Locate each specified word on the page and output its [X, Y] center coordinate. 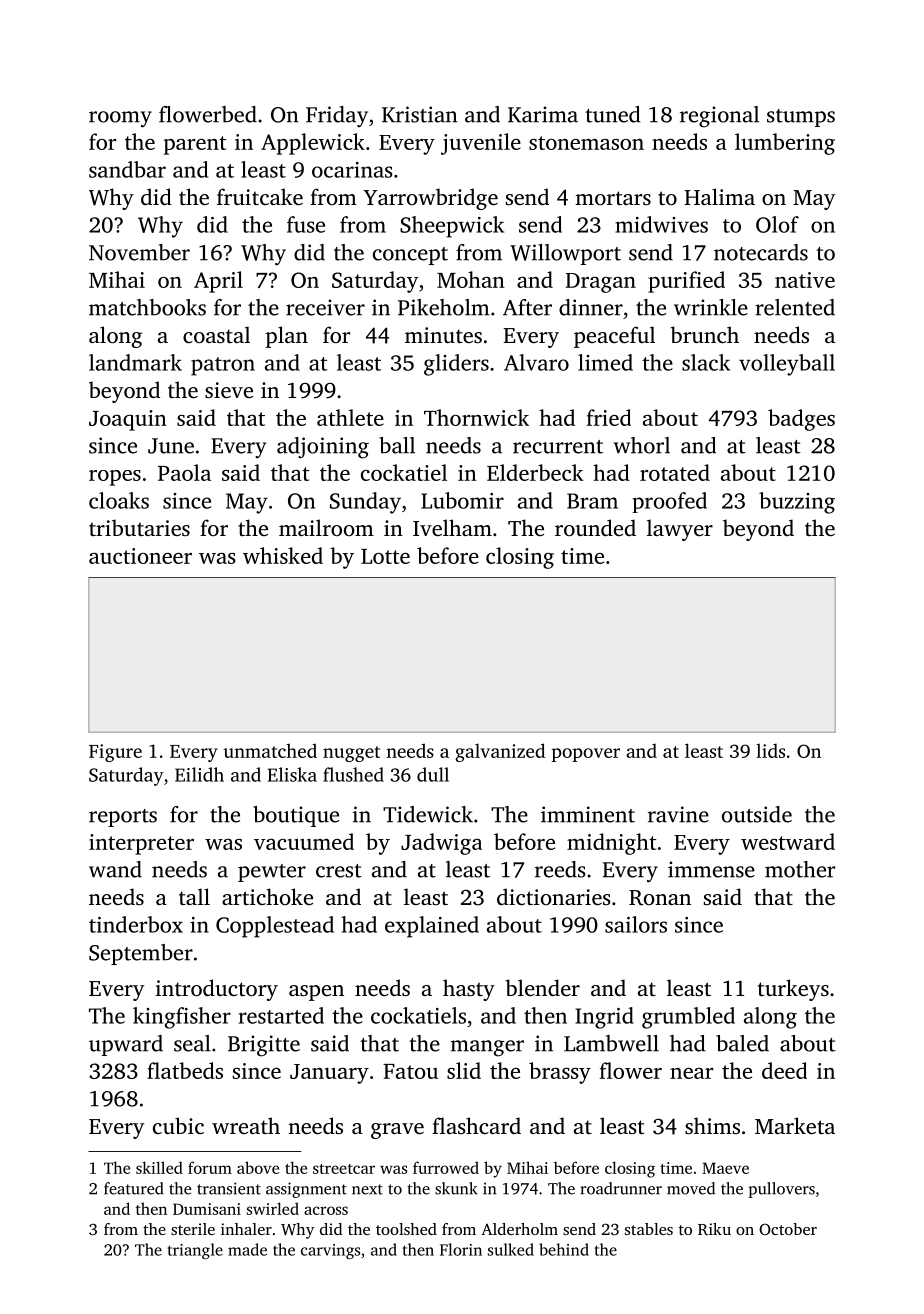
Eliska [292, 774]
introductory [217, 990]
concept [410, 256]
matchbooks [147, 307]
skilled [159, 1167]
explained [432, 927]
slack [706, 362]
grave [397, 1131]
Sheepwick [452, 227]
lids [770, 750]
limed [605, 362]
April [218, 282]
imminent [588, 814]
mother [800, 869]
